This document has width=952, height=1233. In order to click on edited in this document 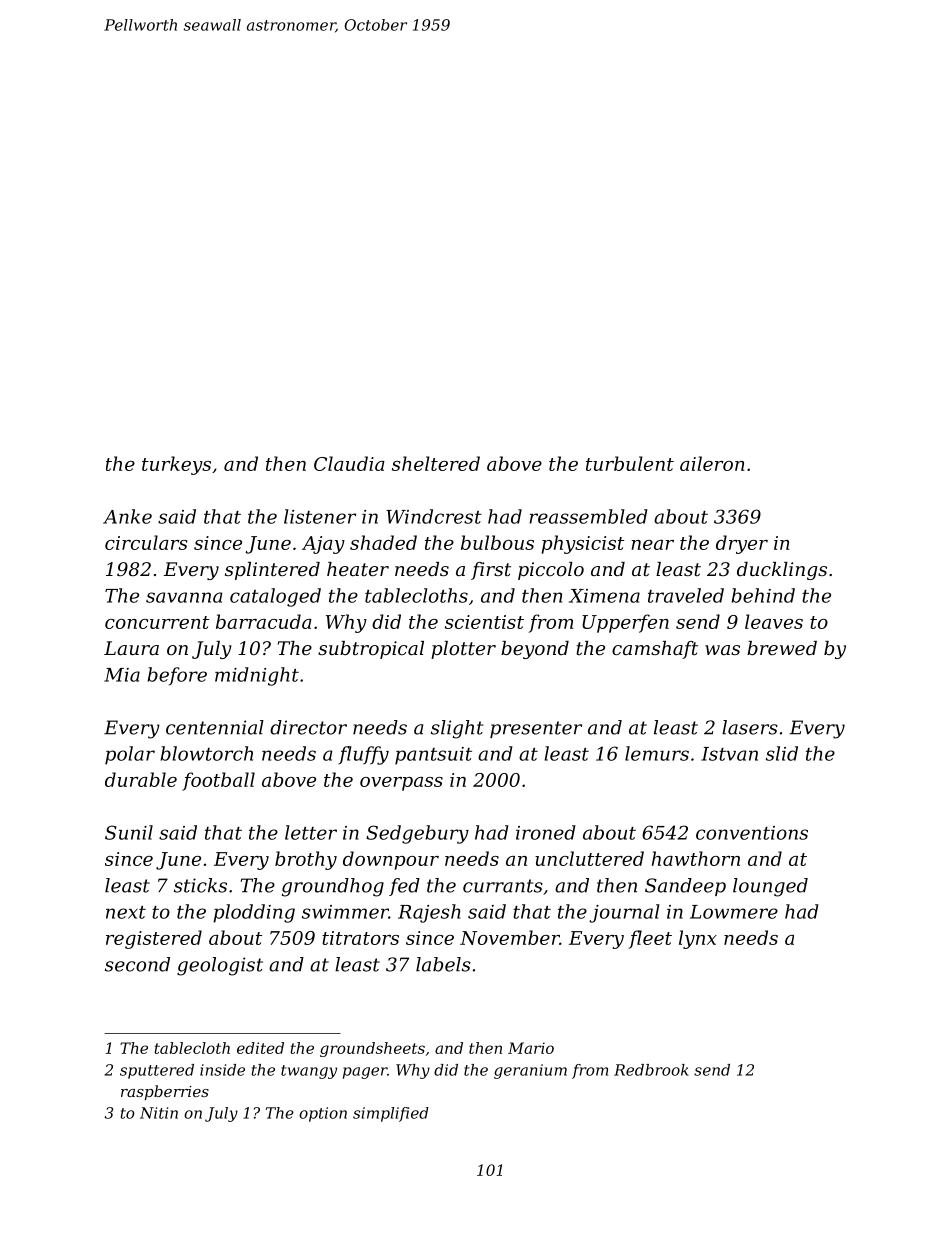, I will do `click(260, 1048)`.
